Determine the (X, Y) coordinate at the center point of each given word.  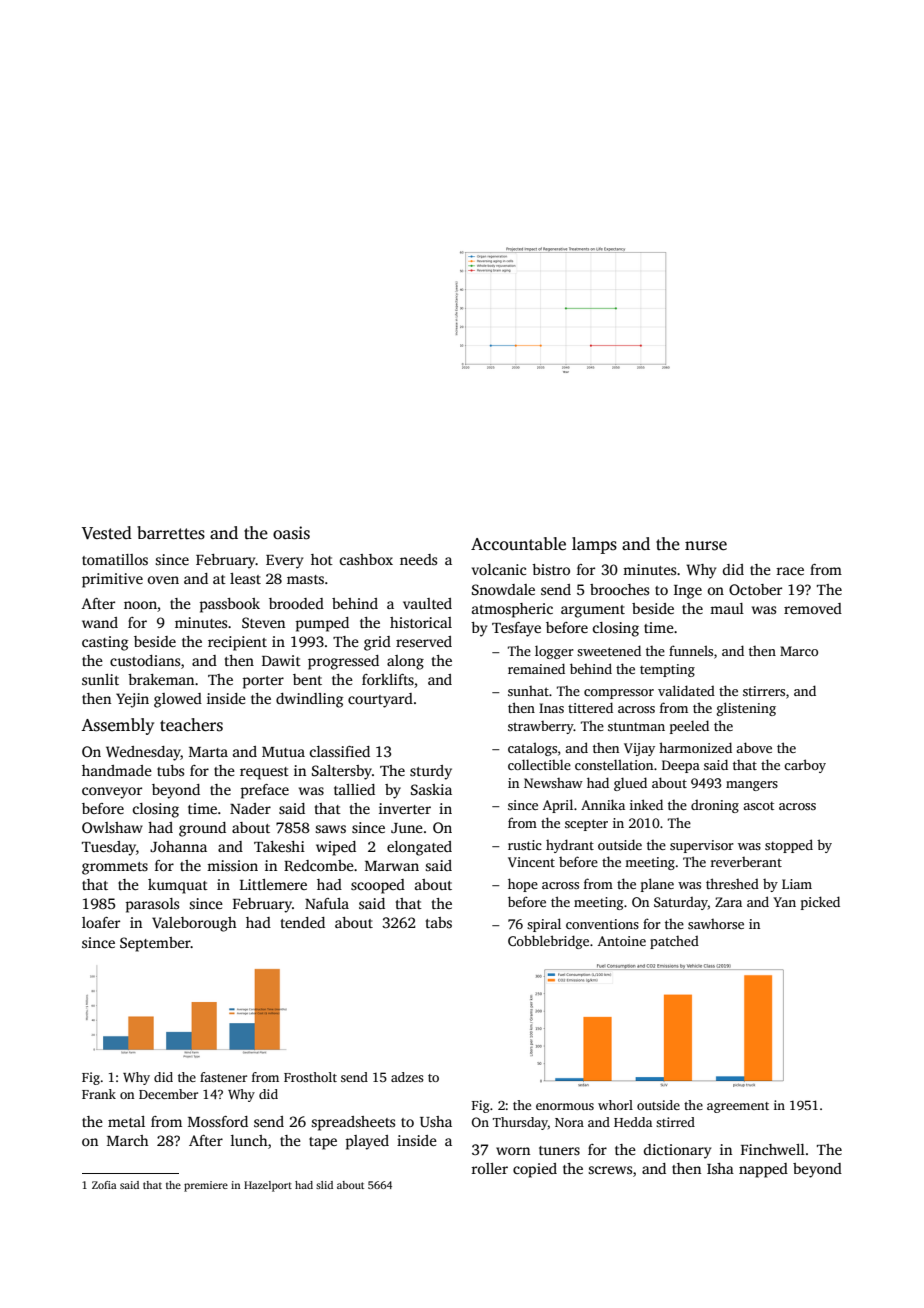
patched (674, 942)
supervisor (702, 846)
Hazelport (268, 1186)
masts (305, 579)
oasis (291, 533)
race (790, 571)
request (264, 773)
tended (303, 922)
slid (324, 1185)
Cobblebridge (548, 942)
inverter (405, 808)
